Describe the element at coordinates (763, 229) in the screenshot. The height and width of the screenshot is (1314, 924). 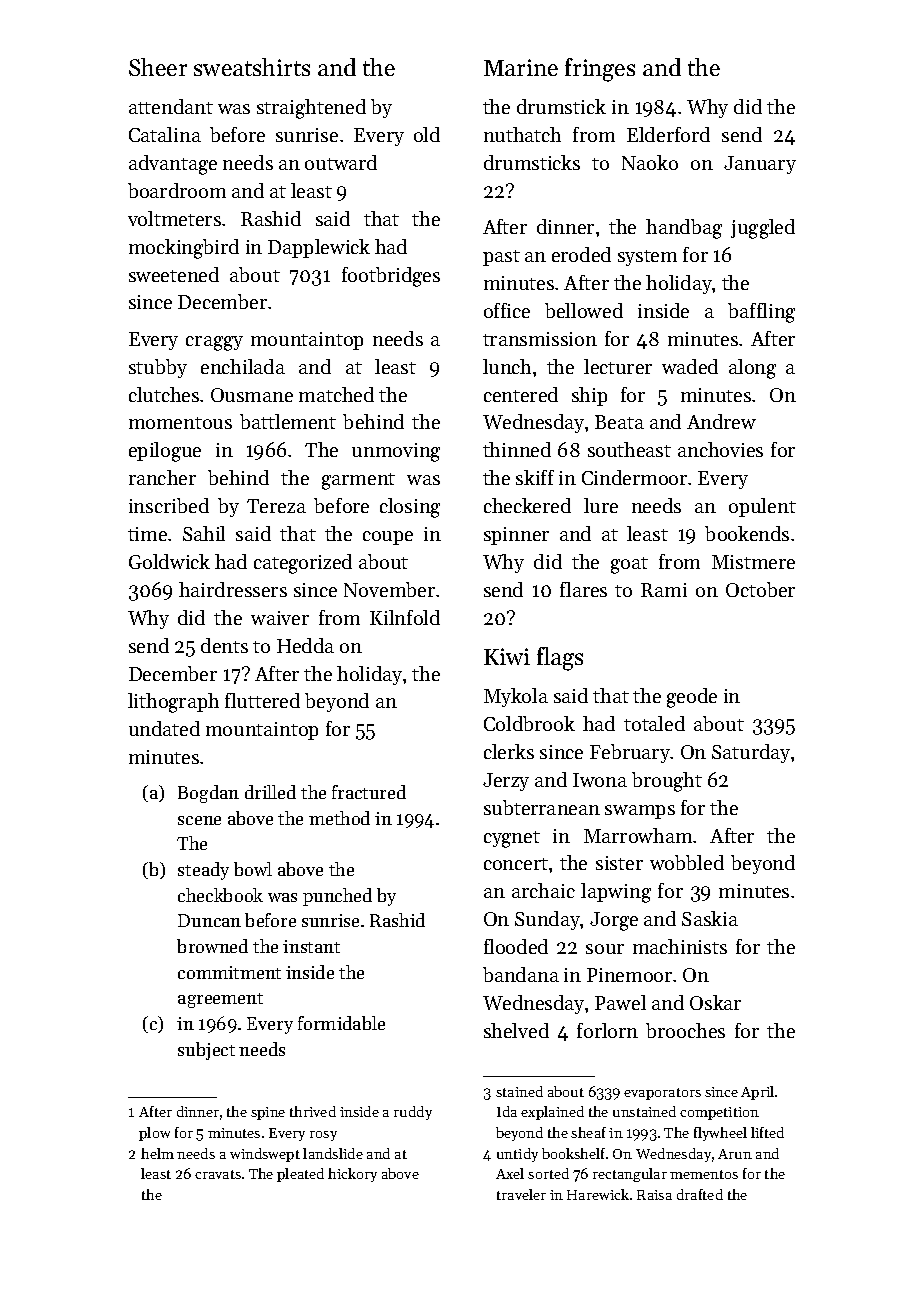
I see `juggled` at that location.
